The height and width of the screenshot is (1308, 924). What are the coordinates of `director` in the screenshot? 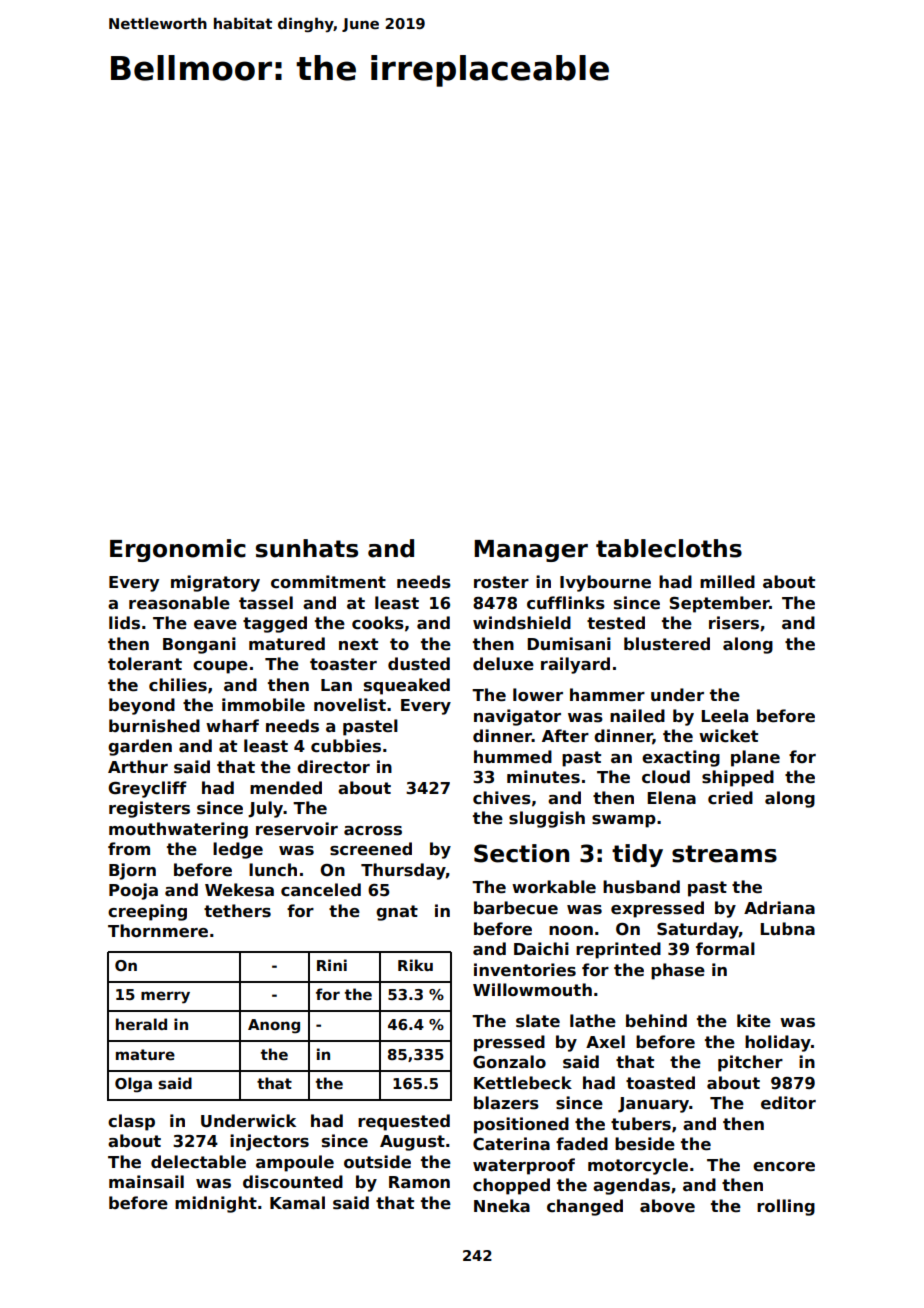 It's located at (333, 767).
